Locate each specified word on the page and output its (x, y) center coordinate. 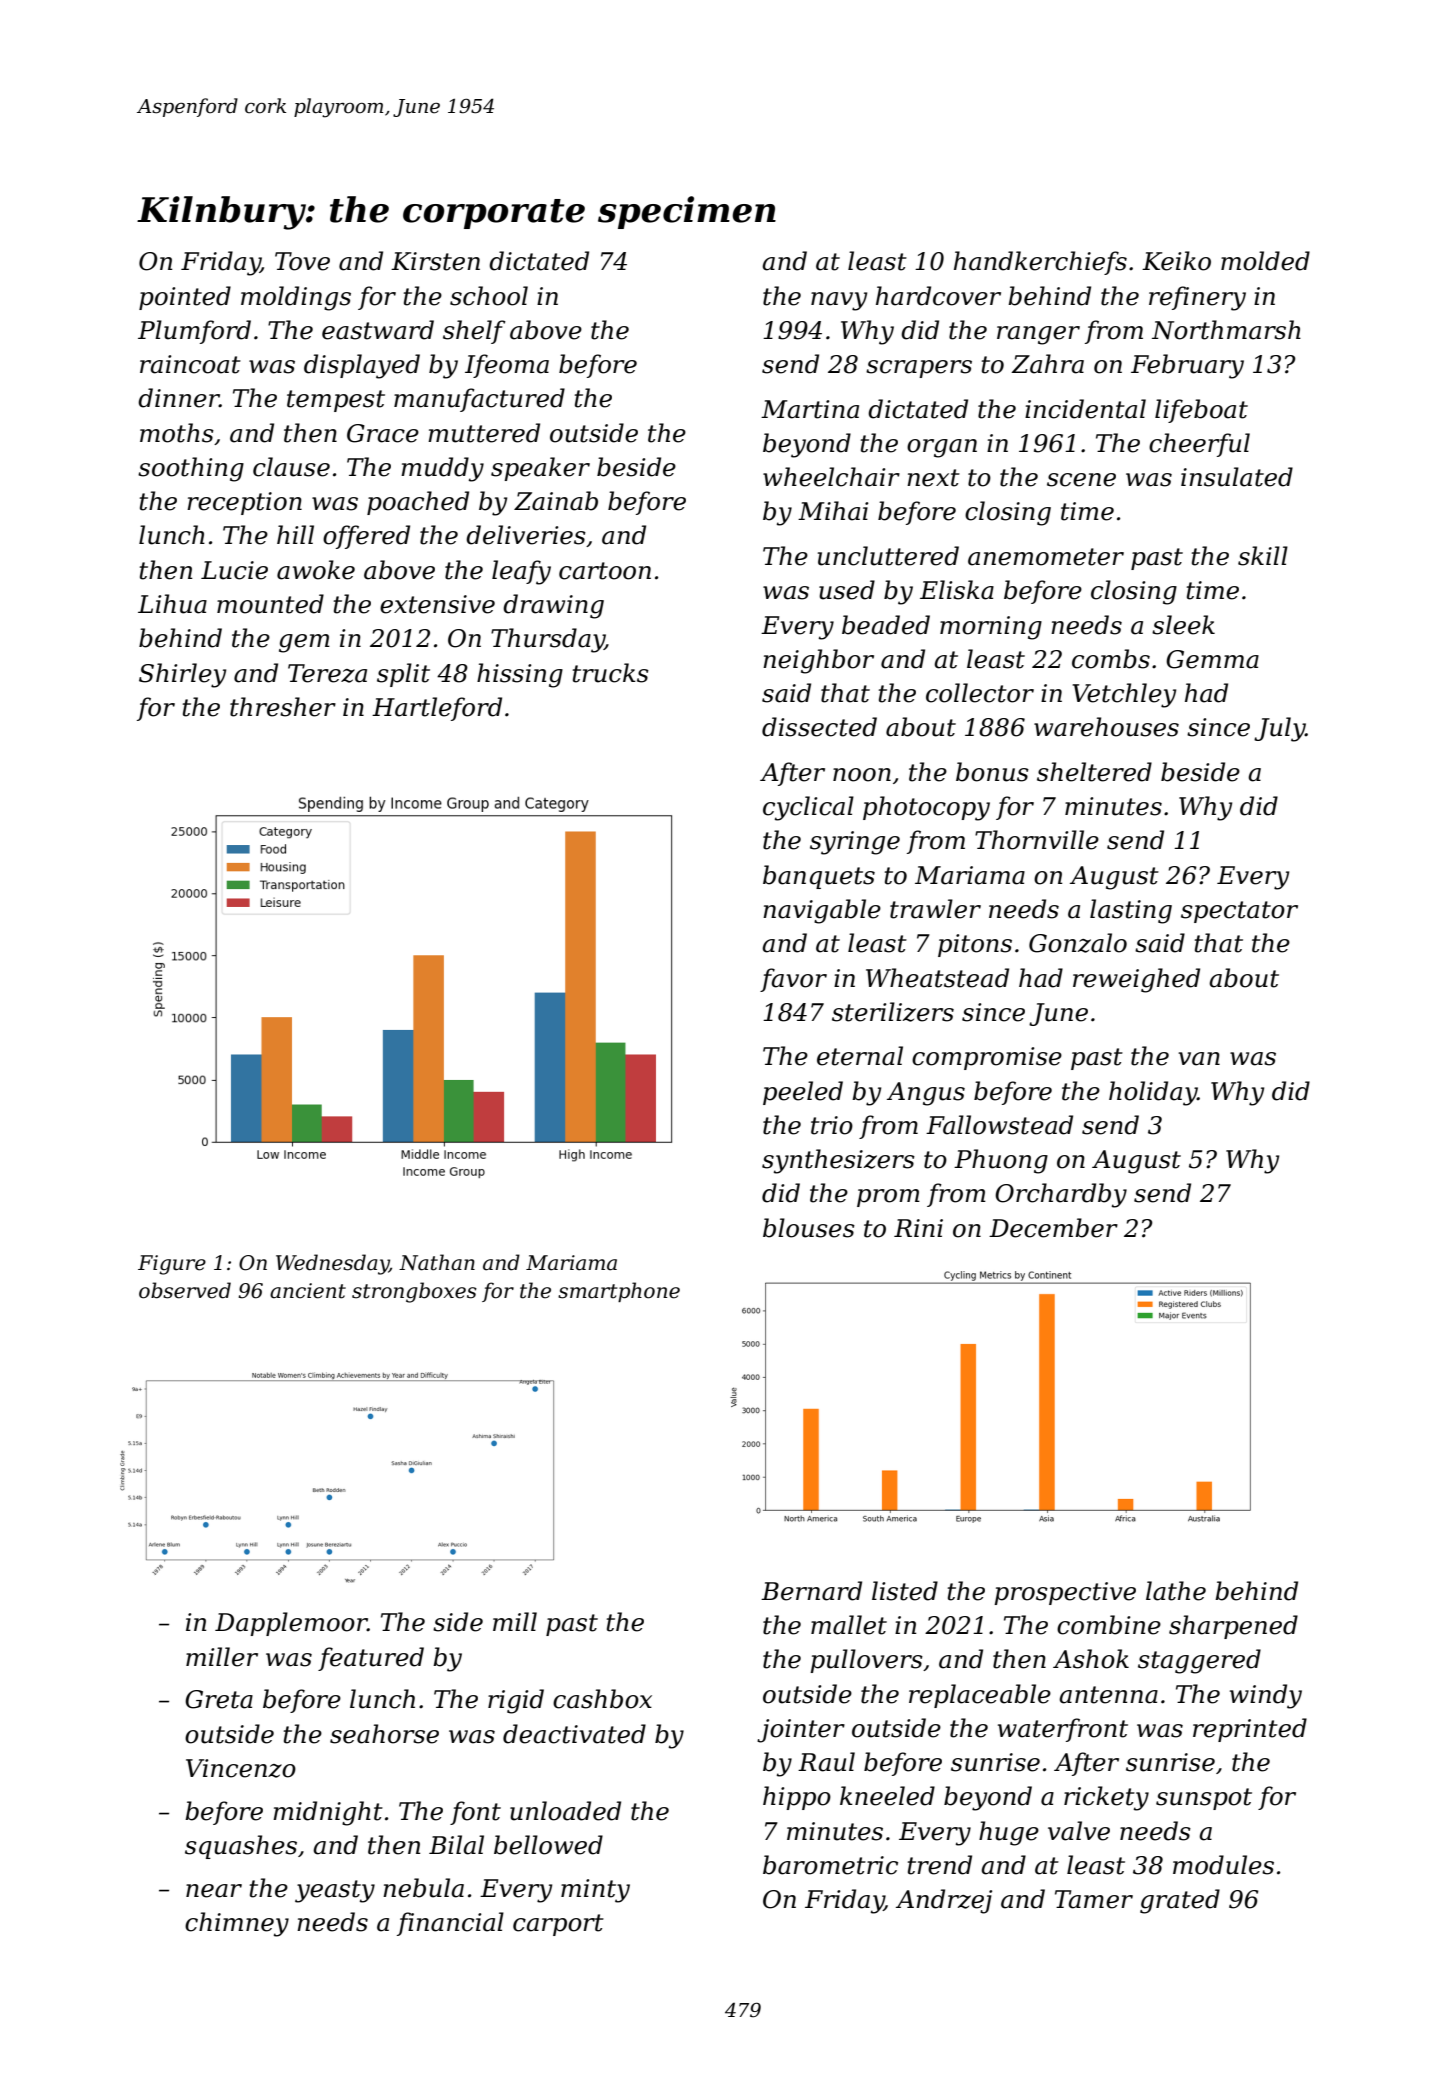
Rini (918, 1228)
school (489, 296)
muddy (442, 469)
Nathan (437, 1262)
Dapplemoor (291, 1624)
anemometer (1046, 557)
